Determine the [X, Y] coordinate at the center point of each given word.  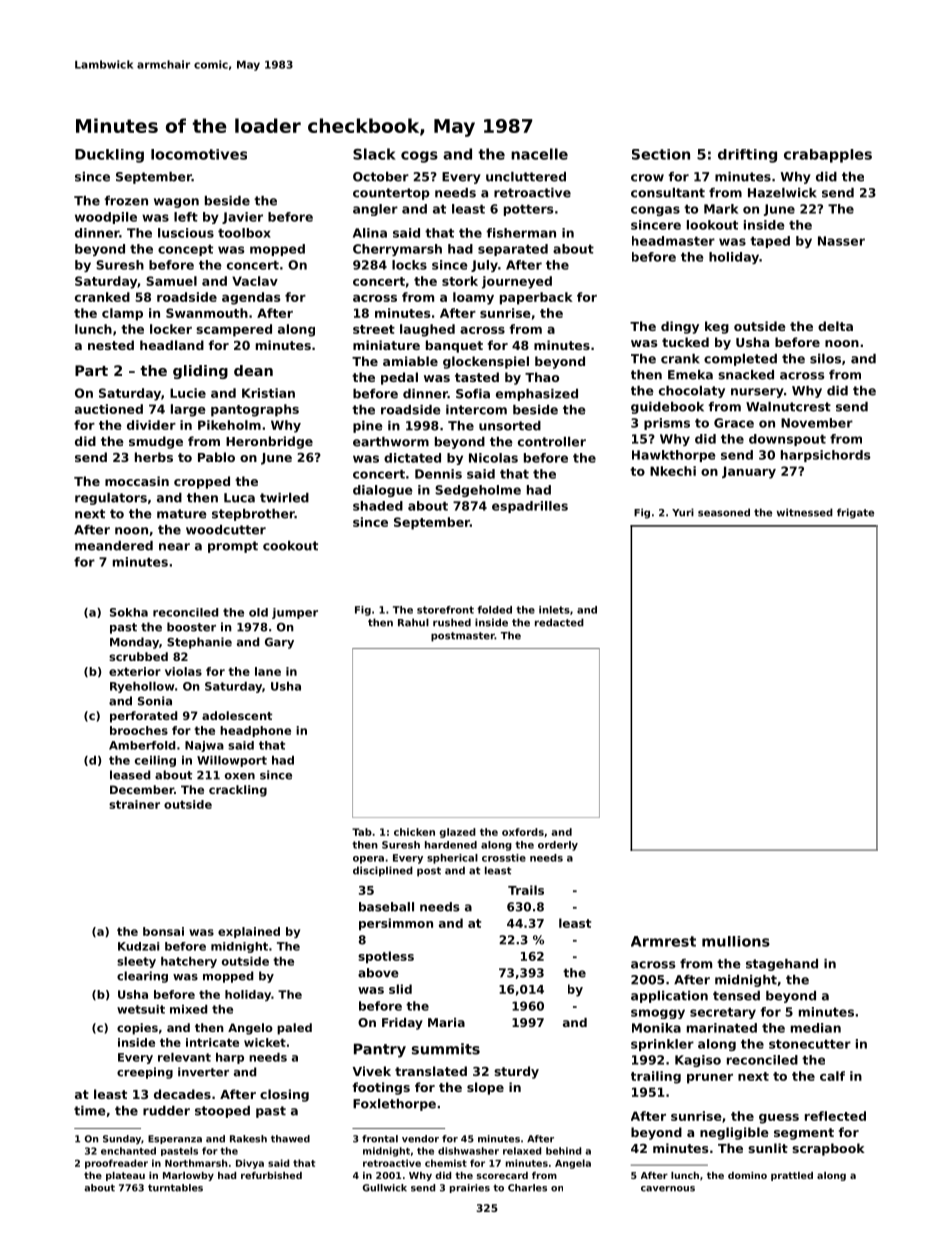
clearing [142, 977]
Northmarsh [196, 1163]
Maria [446, 1022]
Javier [242, 218]
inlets [554, 610]
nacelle [539, 154]
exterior [135, 671]
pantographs [255, 410]
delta [835, 326]
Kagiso [698, 1061]
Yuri [683, 512]
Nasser [841, 241]
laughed [427, 330]
